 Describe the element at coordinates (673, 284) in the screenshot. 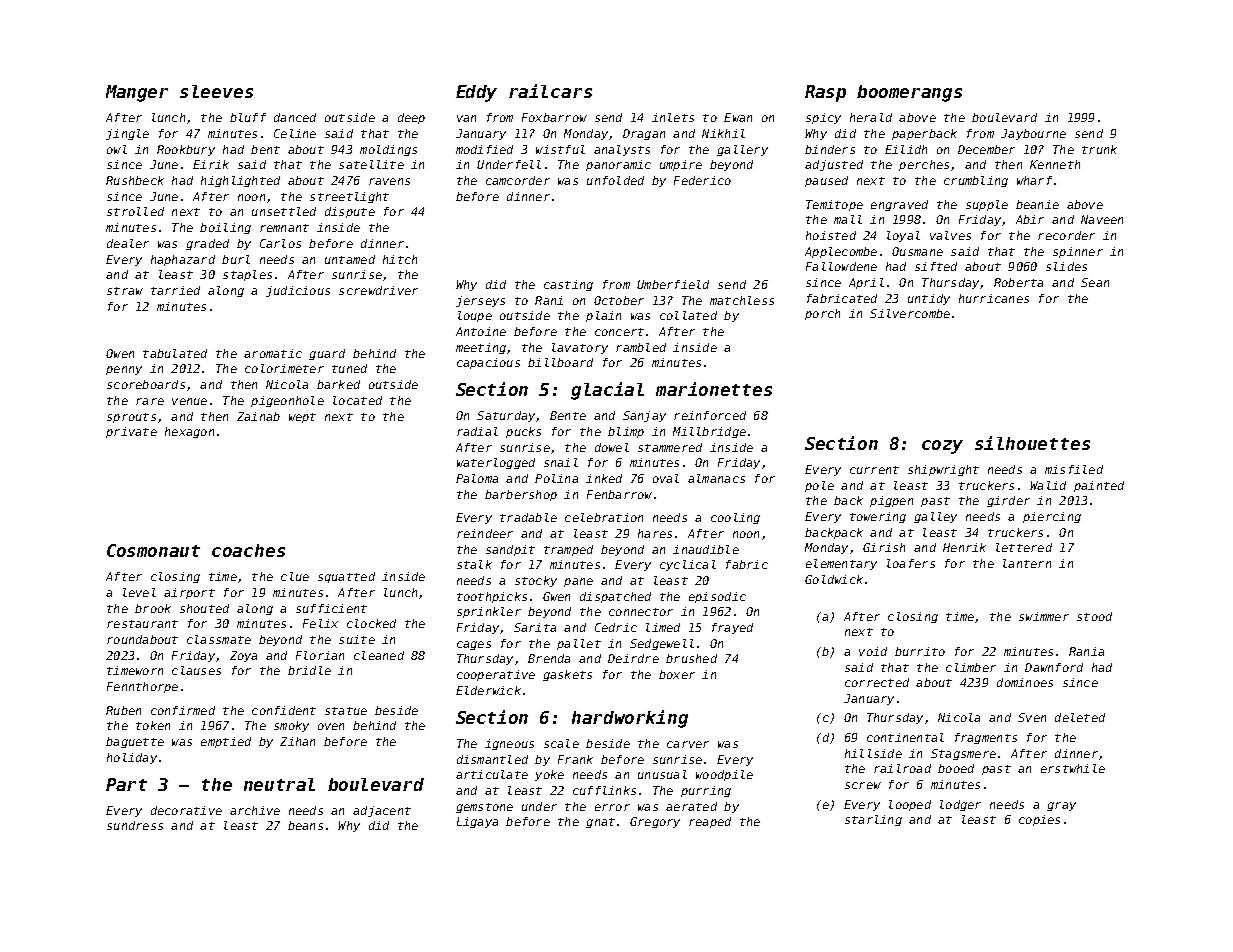

I see `Umberfield` at that location.
